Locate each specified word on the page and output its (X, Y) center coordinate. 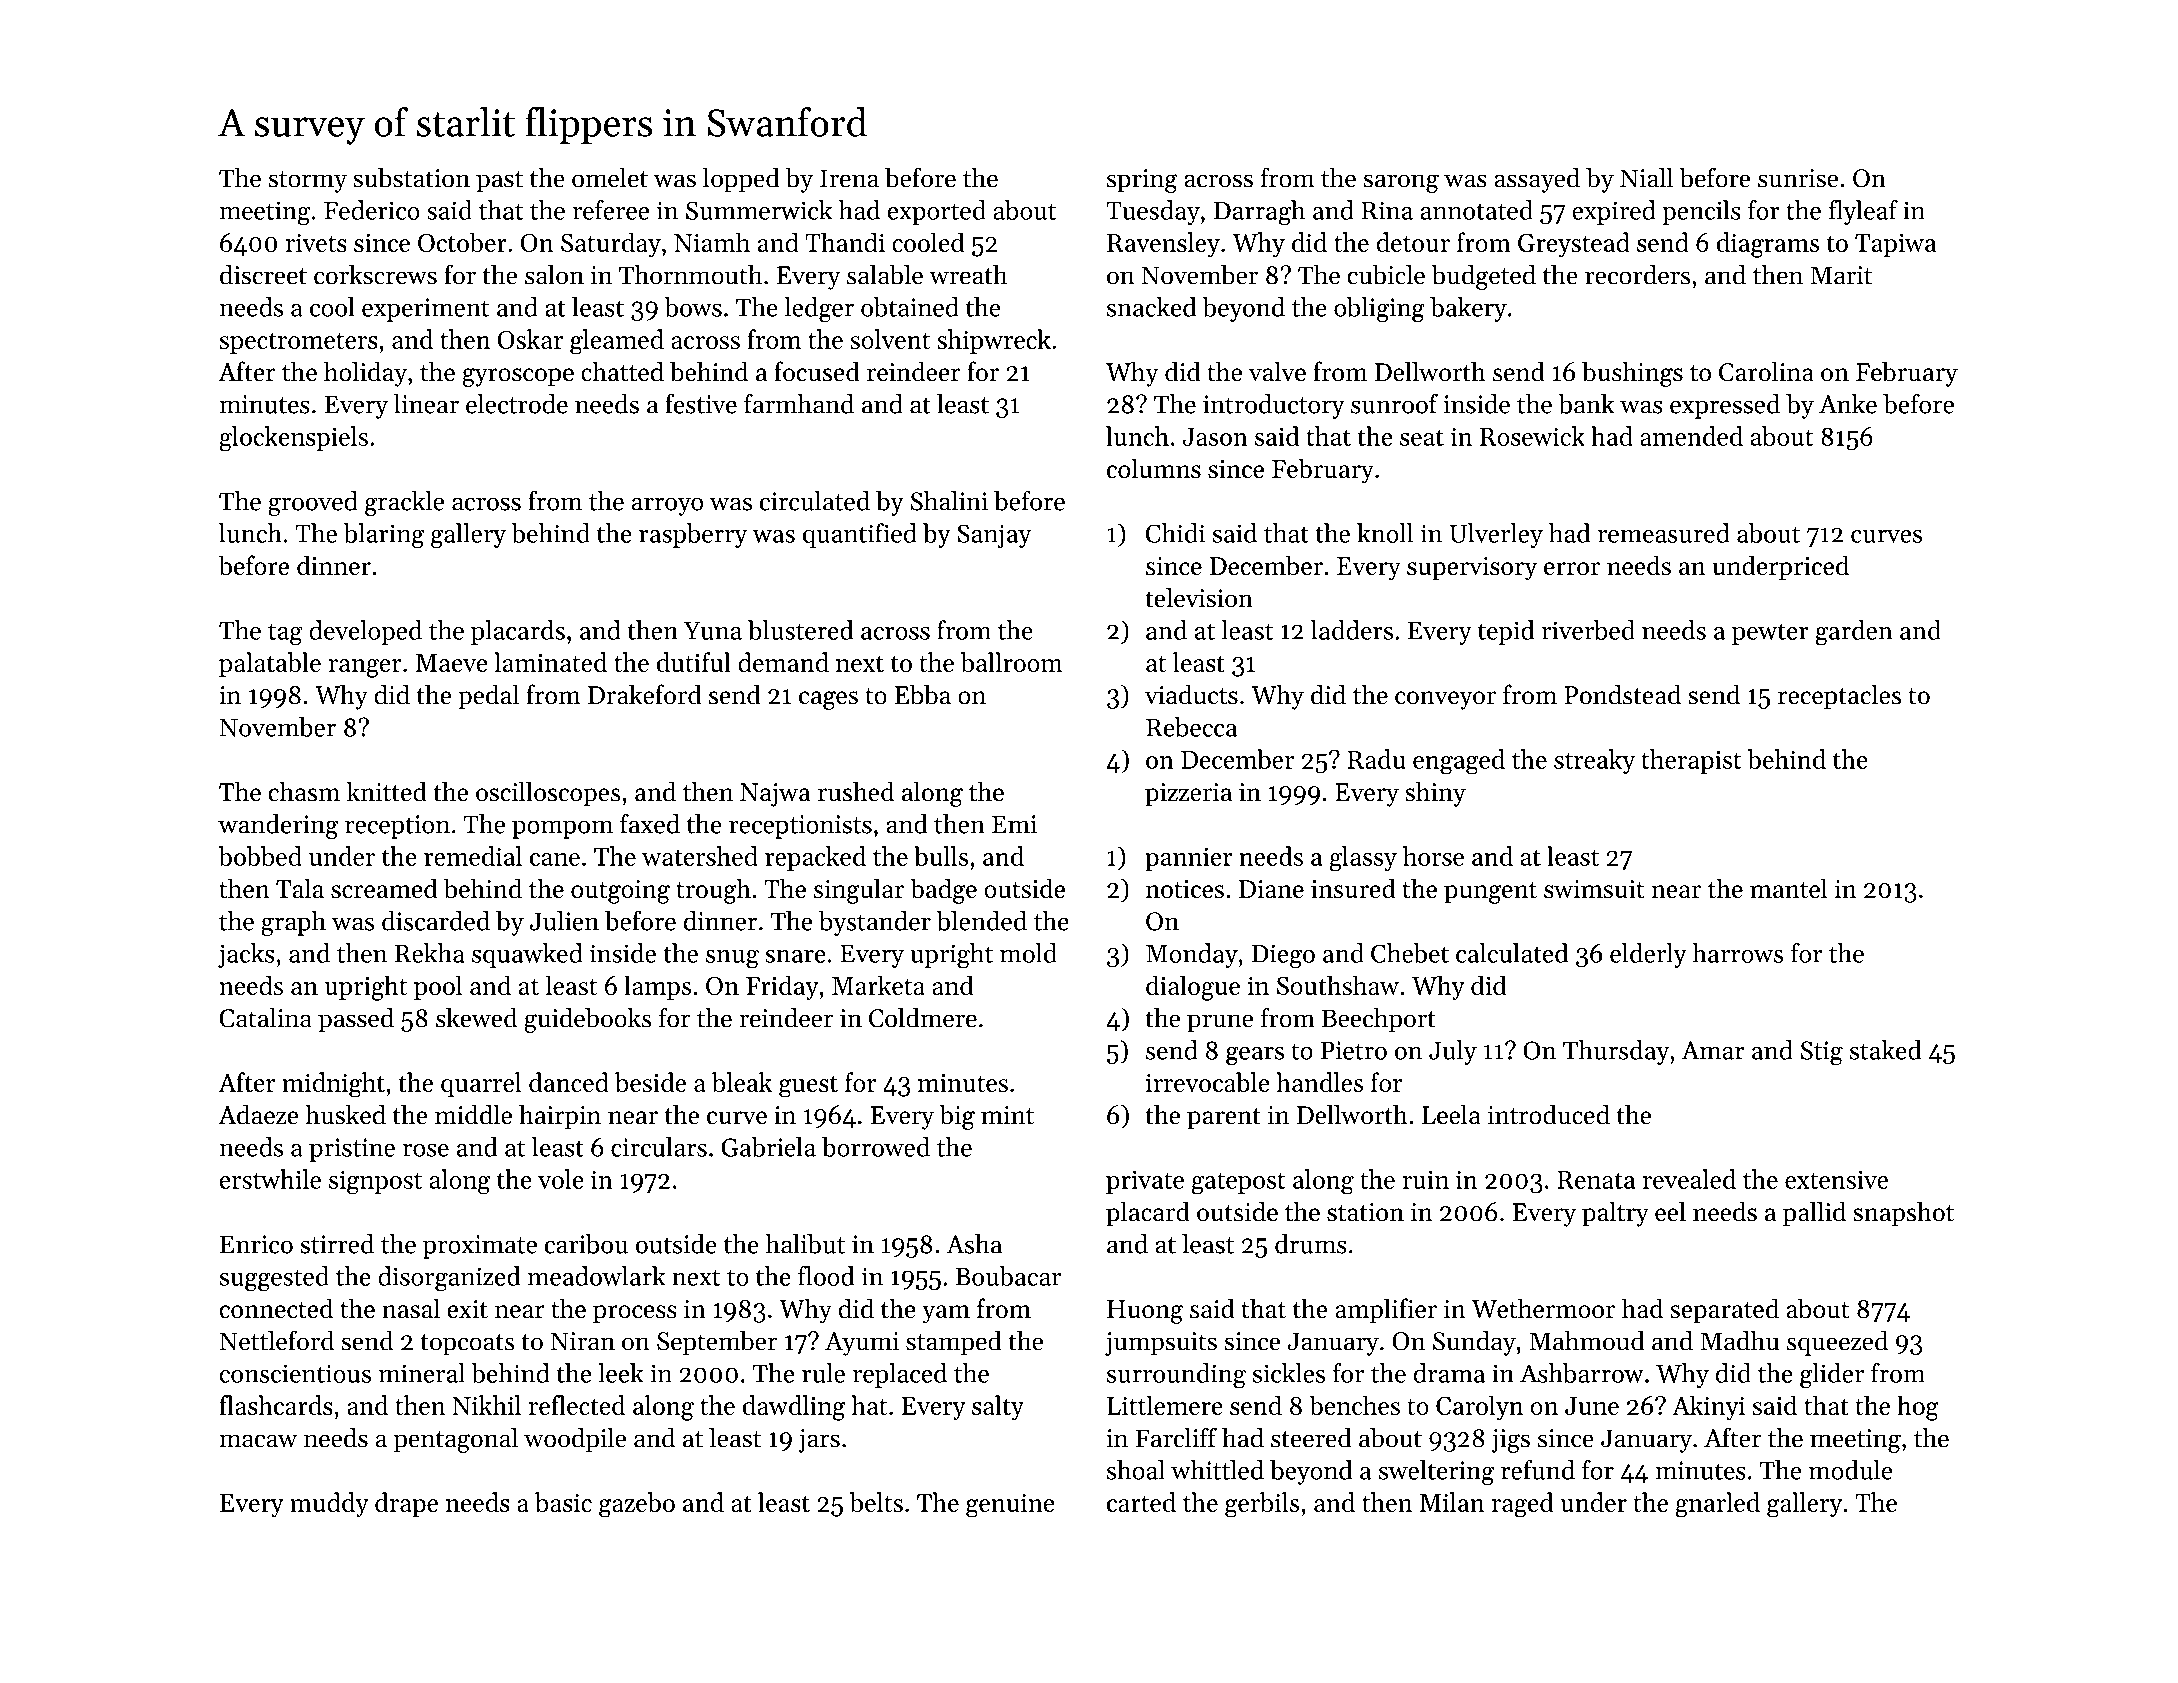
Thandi (845, 242)
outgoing (620, 892)
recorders (1637, 275)
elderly (1648, 955)
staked (1885, 1050)
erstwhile (270, 1179)
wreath (968, 275)
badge (943, 891)
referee (611, 210)
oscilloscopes (548, 794)
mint (1007, 1115)
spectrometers (298, 343)
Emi (1014, 824)
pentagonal (455, 1440)
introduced (1549, 1114)
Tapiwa (1895, 245)
